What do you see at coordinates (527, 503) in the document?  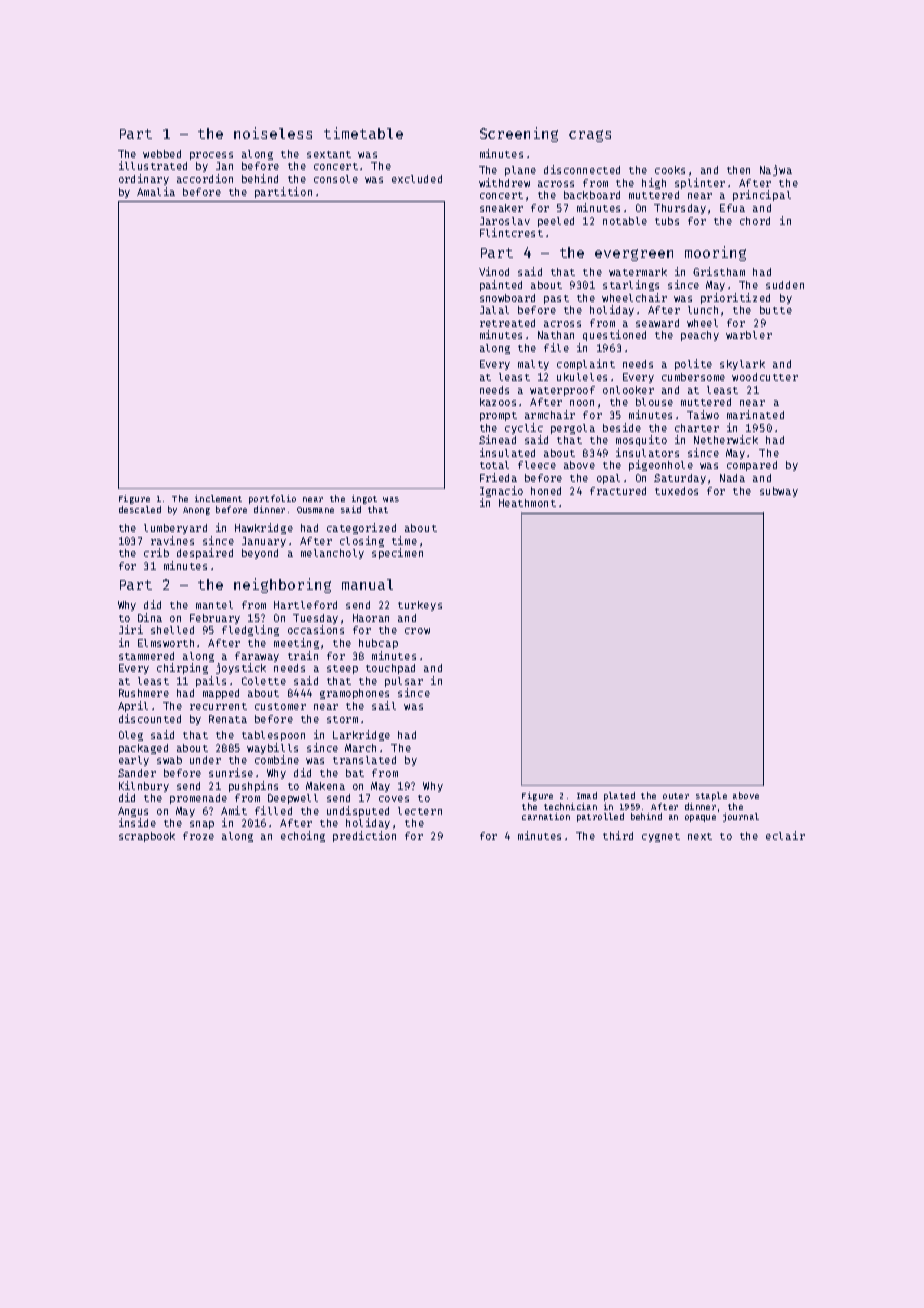 I see `Heathmont` at bounding box center [527, 503].
